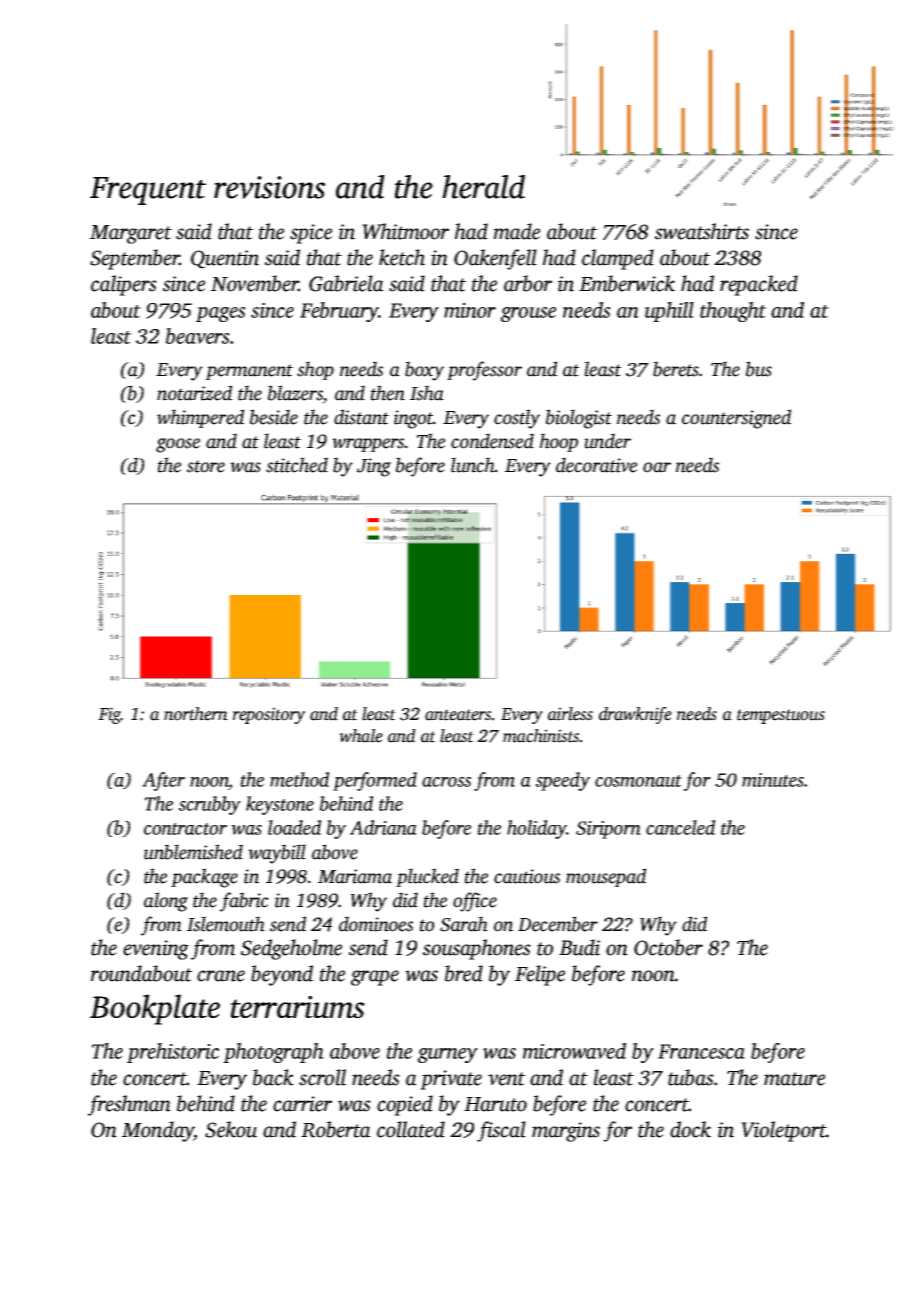 The width and height of the screenshot is (924, 1311). What do you see at coordinates (231, 1129) in the screenshot?
I see `Sekou` at bounding box center [231, 1129].
